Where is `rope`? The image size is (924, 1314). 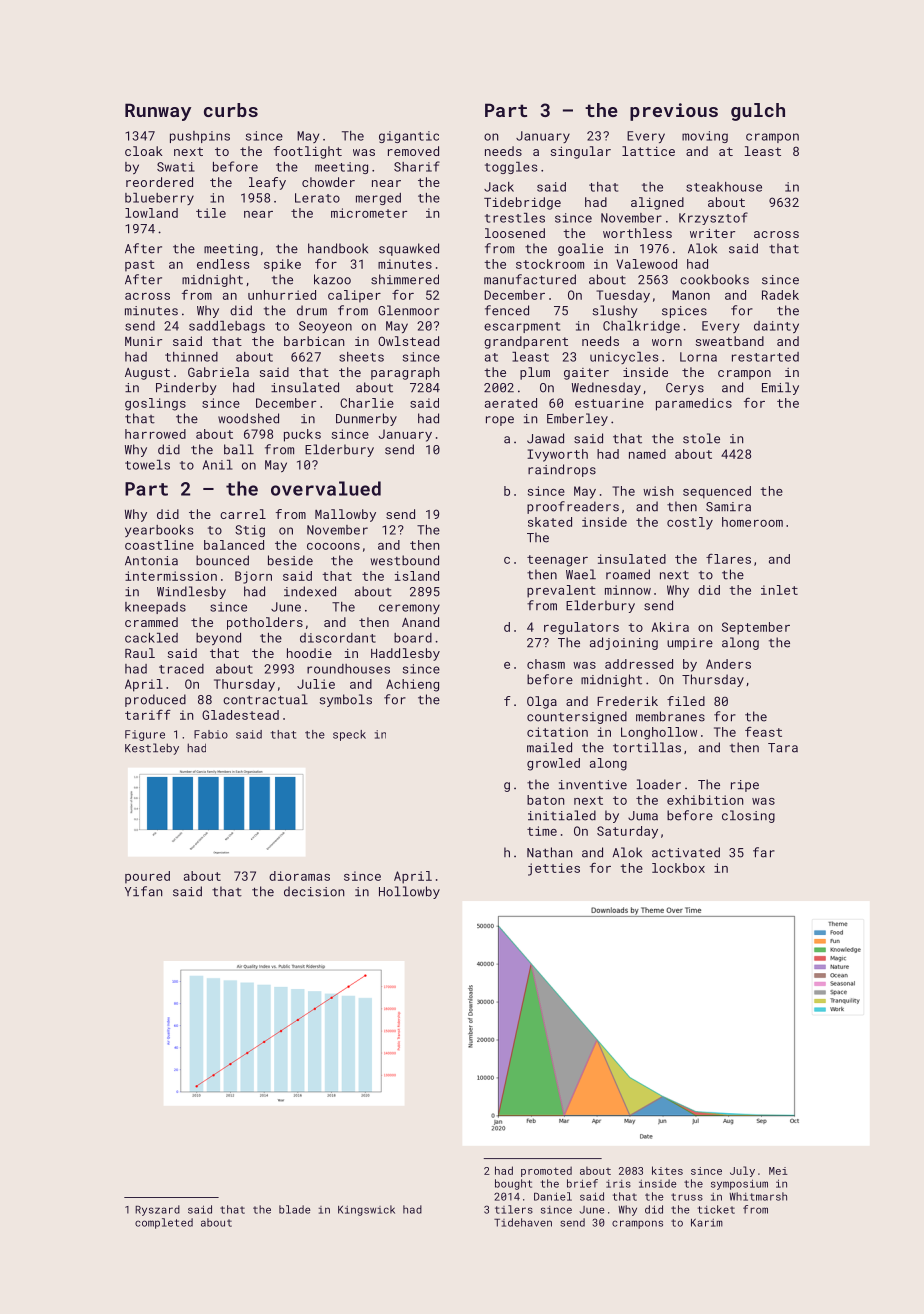 rope is located at coordinates (500, 421).
